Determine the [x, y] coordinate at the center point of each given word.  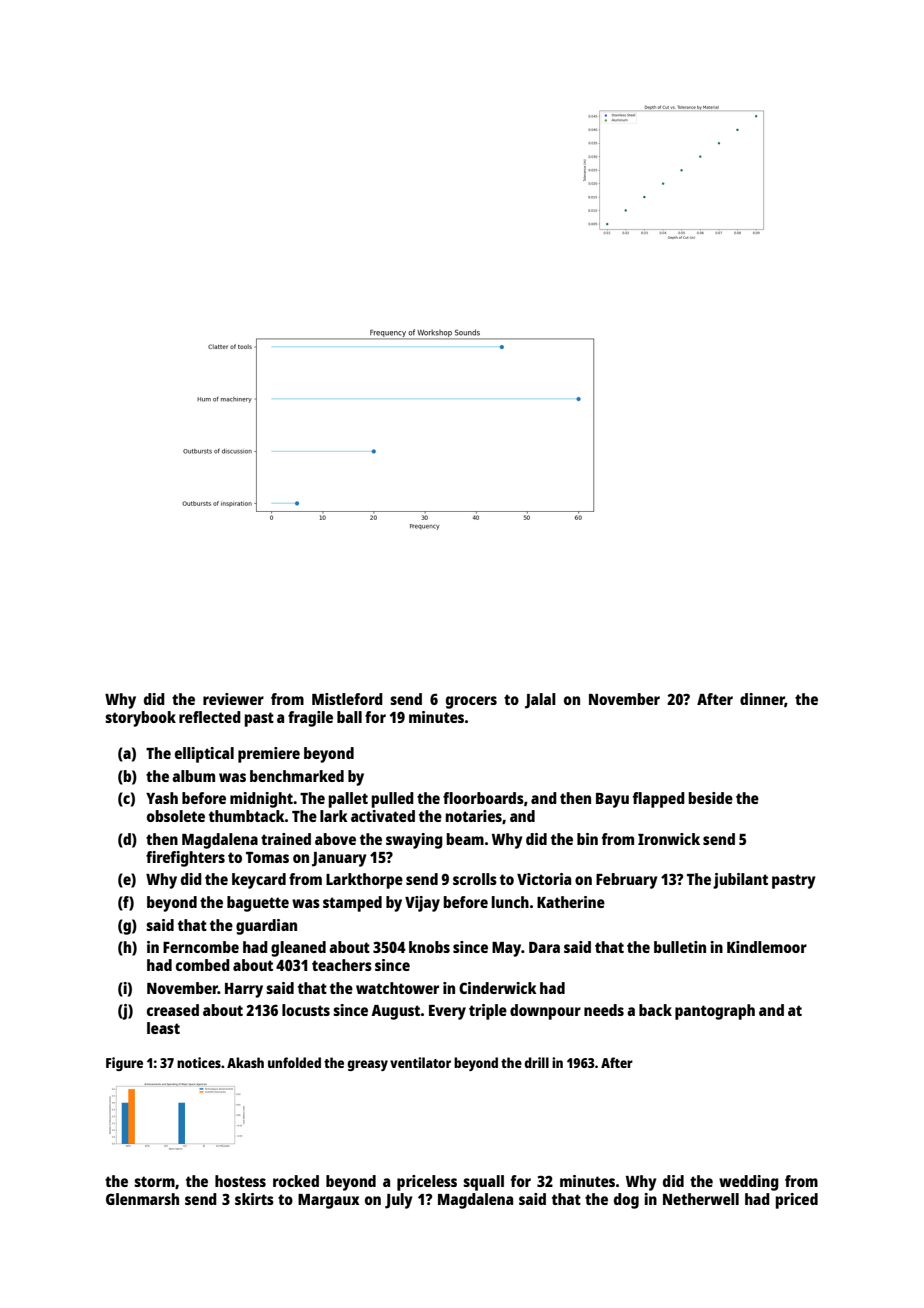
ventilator [420, 1062]
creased [173, 1010]
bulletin [680, 947]
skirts [254, 1199]
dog [626, 1201]
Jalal [540, 701]
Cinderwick [498, 988]
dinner [762, 700]
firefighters [185, 859]
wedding [749, 1183]
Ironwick [669, 839]
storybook [140, 719]
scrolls [475, 879]
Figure [124, 1064]
